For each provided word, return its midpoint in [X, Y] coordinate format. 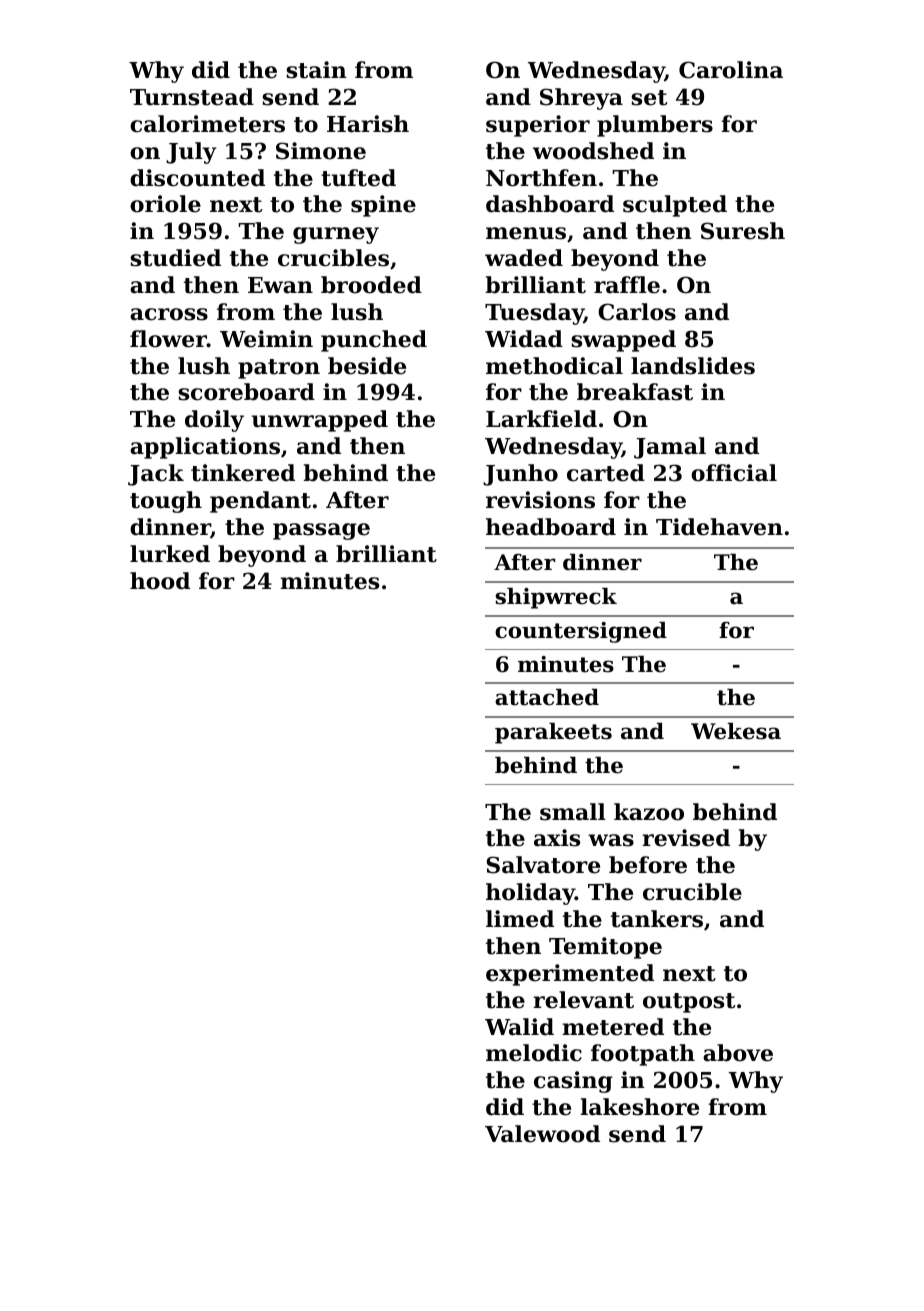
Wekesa [736, 731]
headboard [551, 527]
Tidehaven [719, 527]
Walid [519, 1027]
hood [160, 581]
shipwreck [556, 598]
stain [316, 70]
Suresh [743, 231]
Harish [368, 124]
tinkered [243, 473]
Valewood [542, 1134]
